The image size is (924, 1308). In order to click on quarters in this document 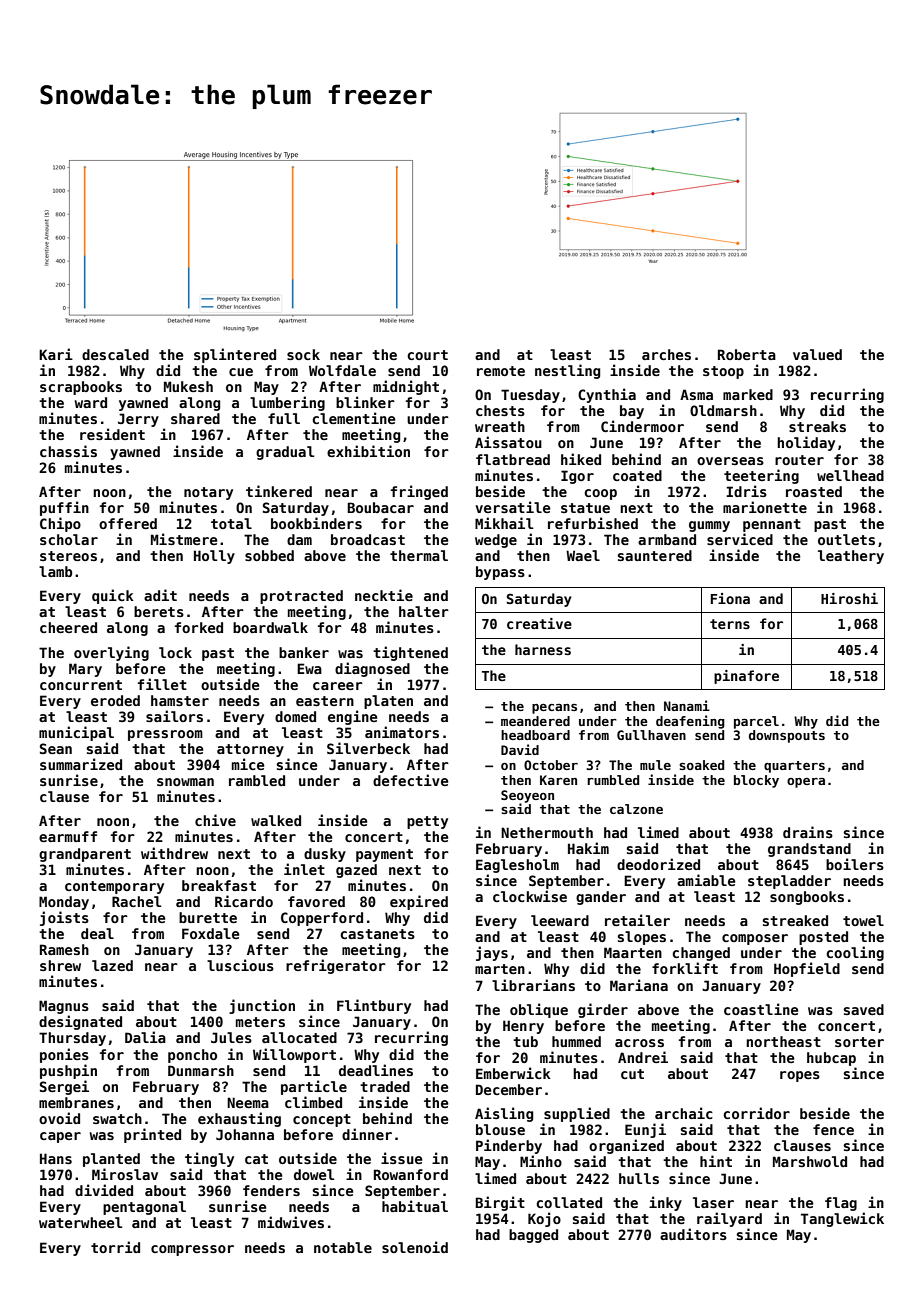, I will do `click(794, 767)`.
